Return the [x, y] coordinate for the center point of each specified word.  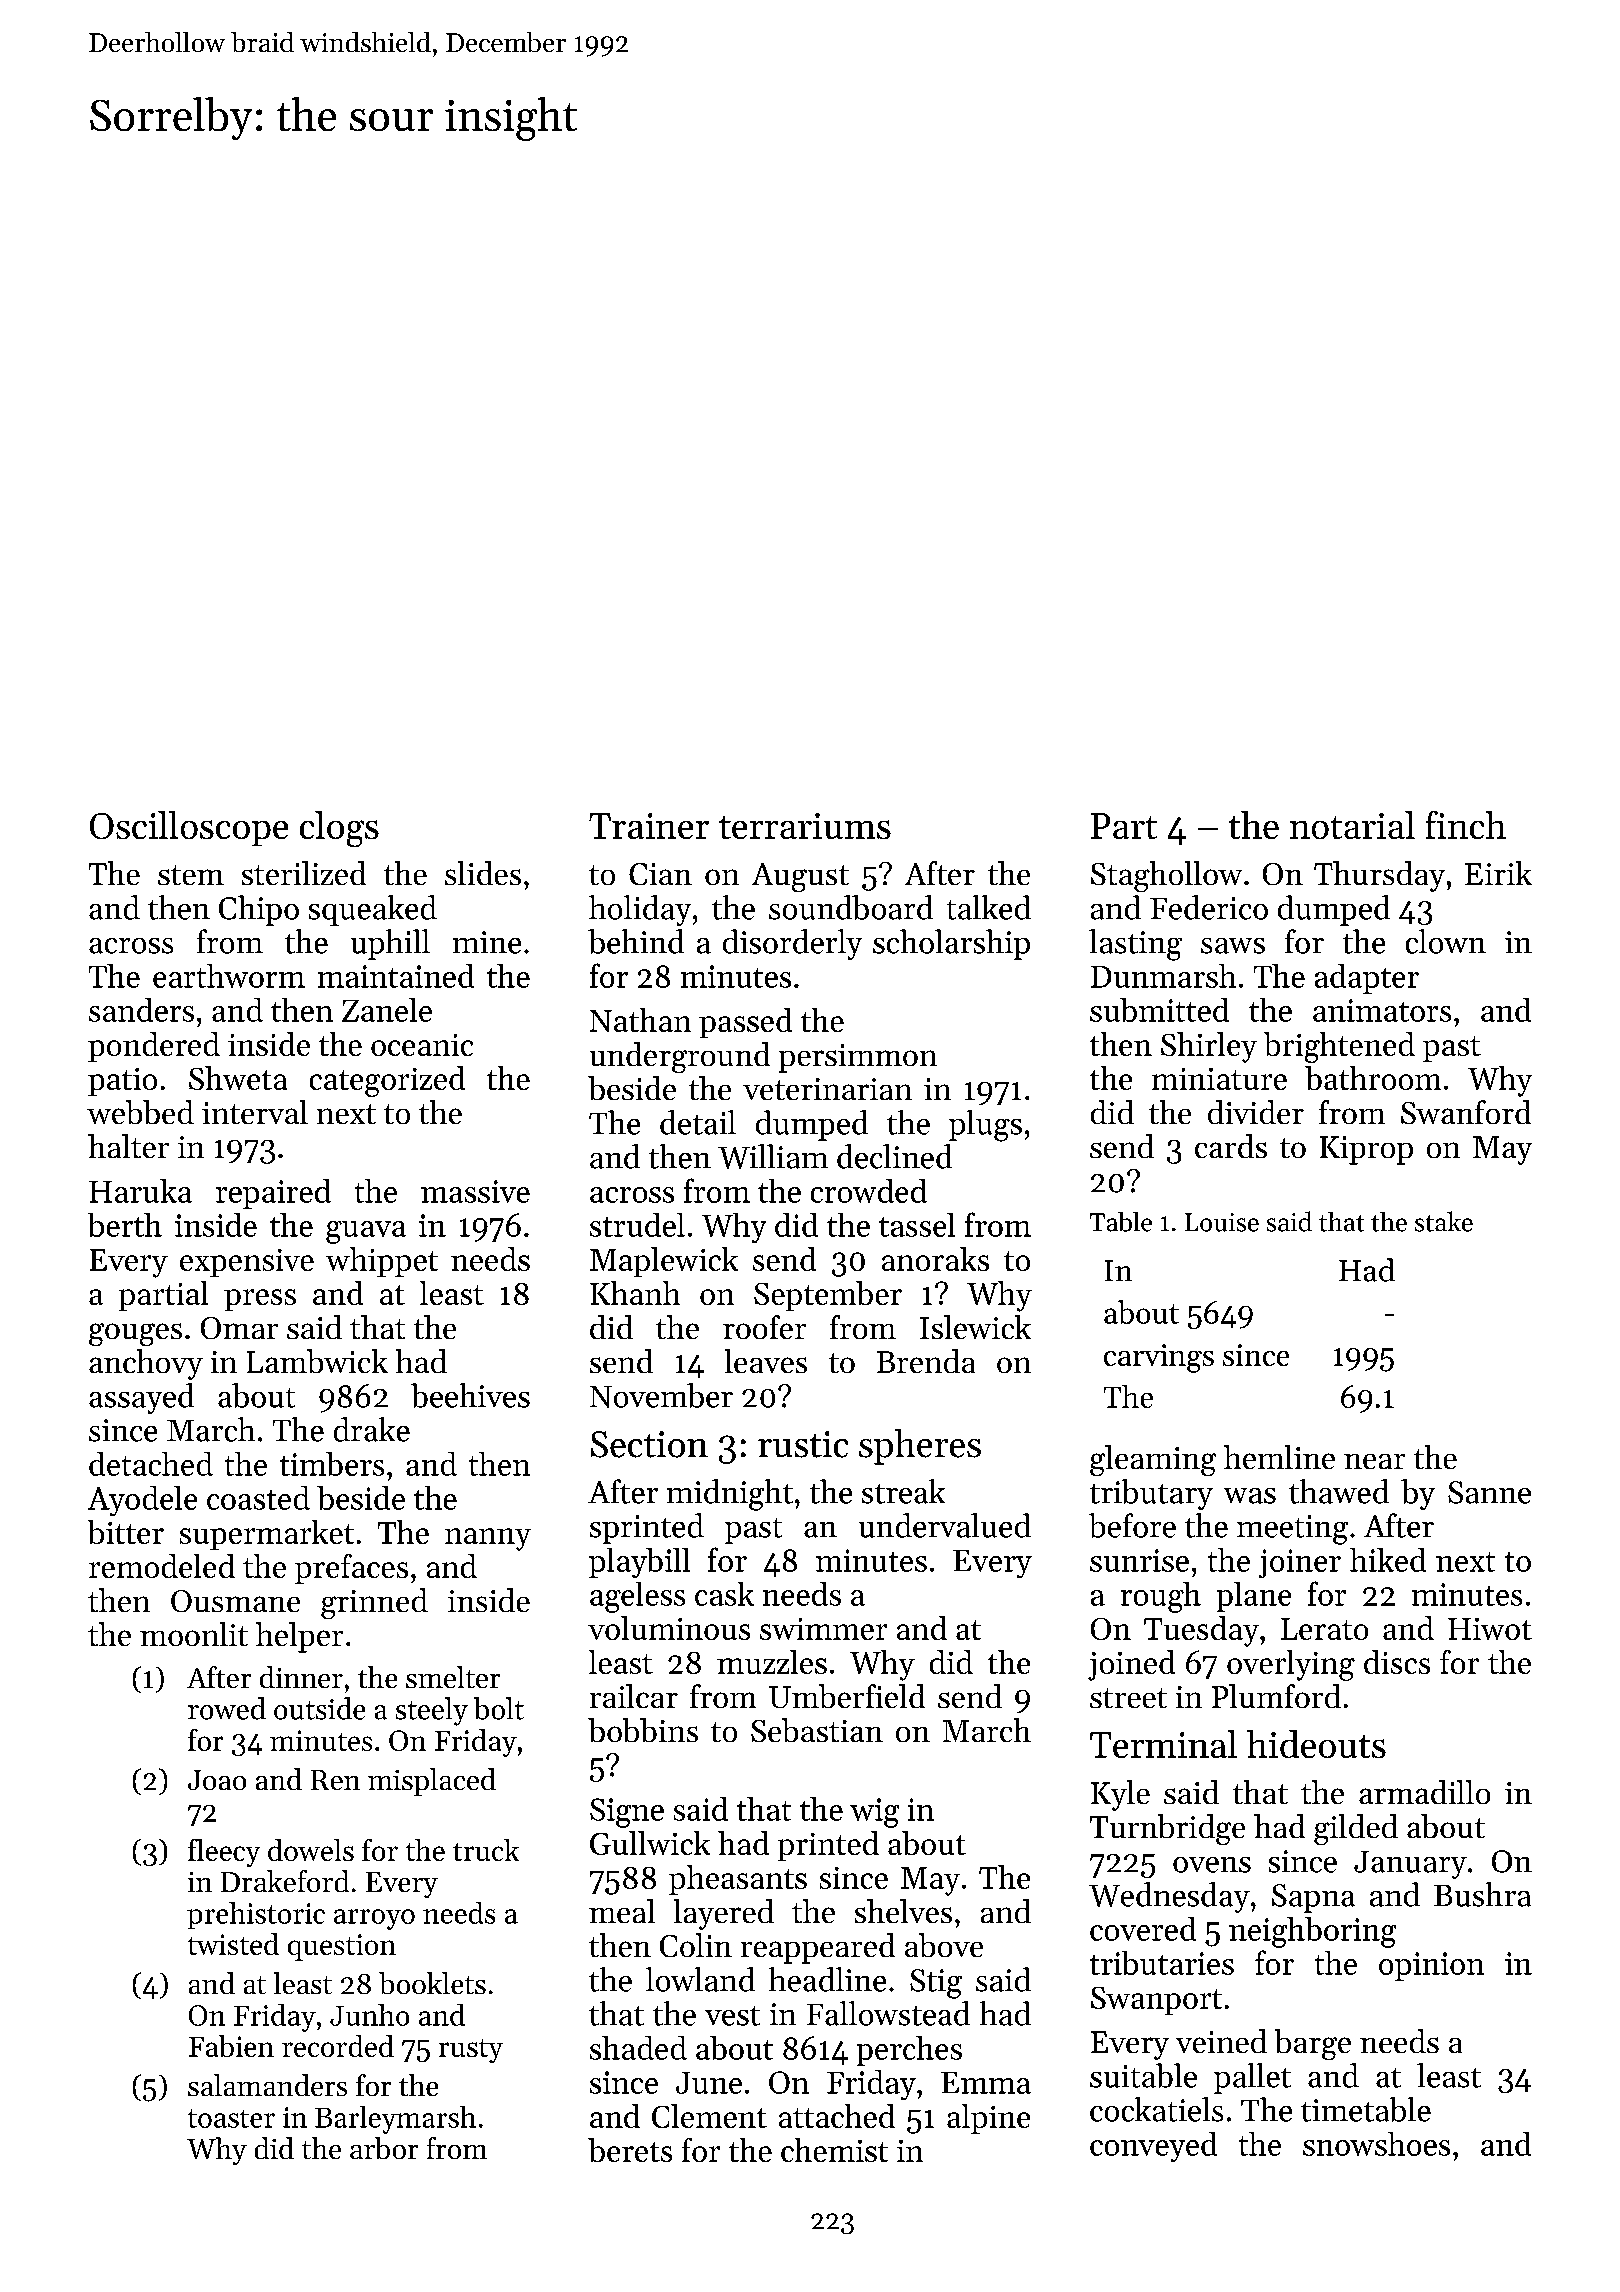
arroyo [374, 1919]
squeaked [373, 910]
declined [894, 1156]
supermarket [267, 1535]
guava [366, 1232]
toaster [231, 2118]
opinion [1431, 1966]
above [944, 1945]
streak [903, 1491]
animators [1382, 1010]
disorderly [792, 944]
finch [1466, 825]
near [1374, 1461]
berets [630, 2150]
